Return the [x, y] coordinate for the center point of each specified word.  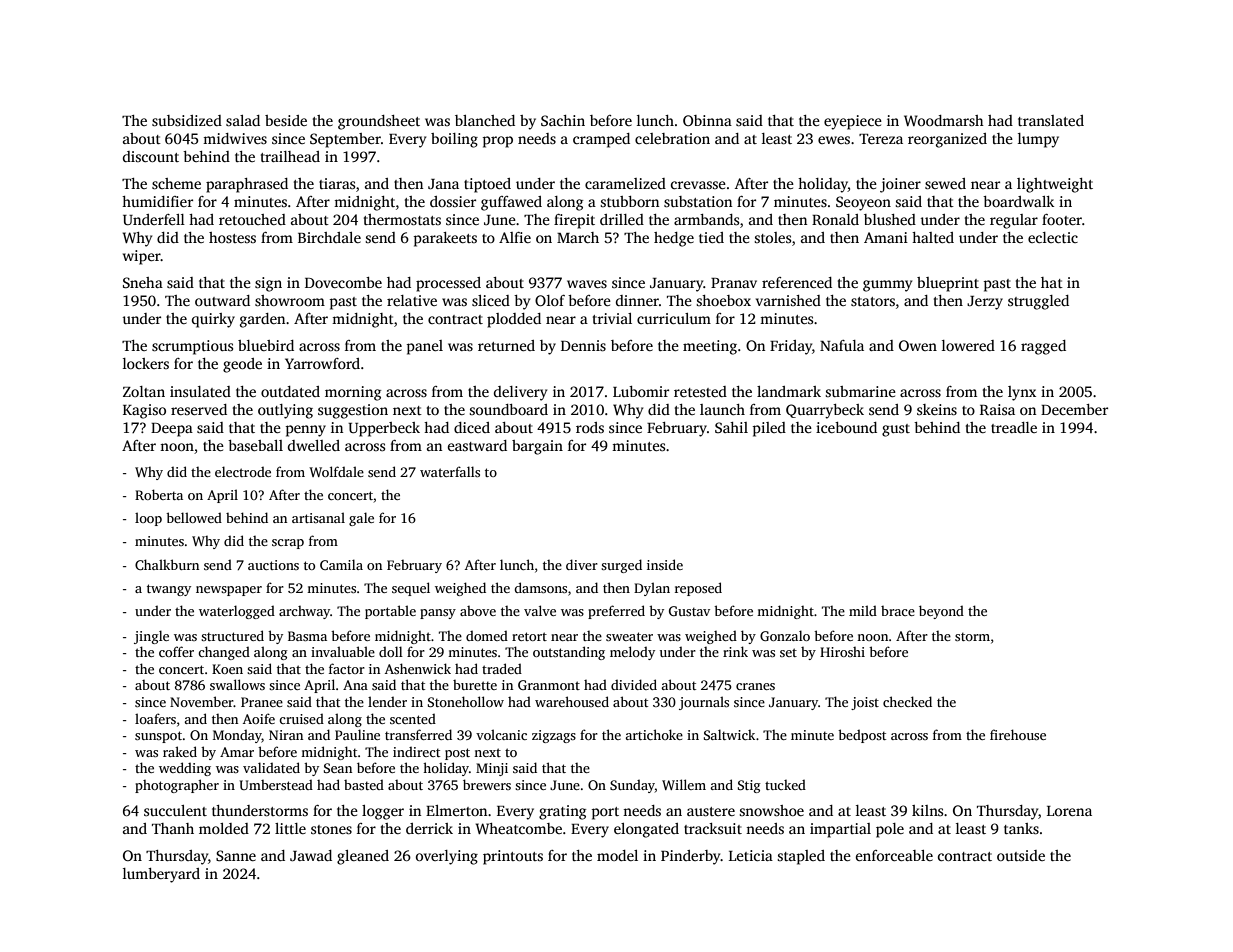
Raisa [997, 409]
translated [1051, 120]
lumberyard [161, 875]
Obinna [707, 120]
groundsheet [379, 122]
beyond [941, 612]
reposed [698, 589]
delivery [520, 393]
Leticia [751, 855]
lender [387, 701]
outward [222, 300]
